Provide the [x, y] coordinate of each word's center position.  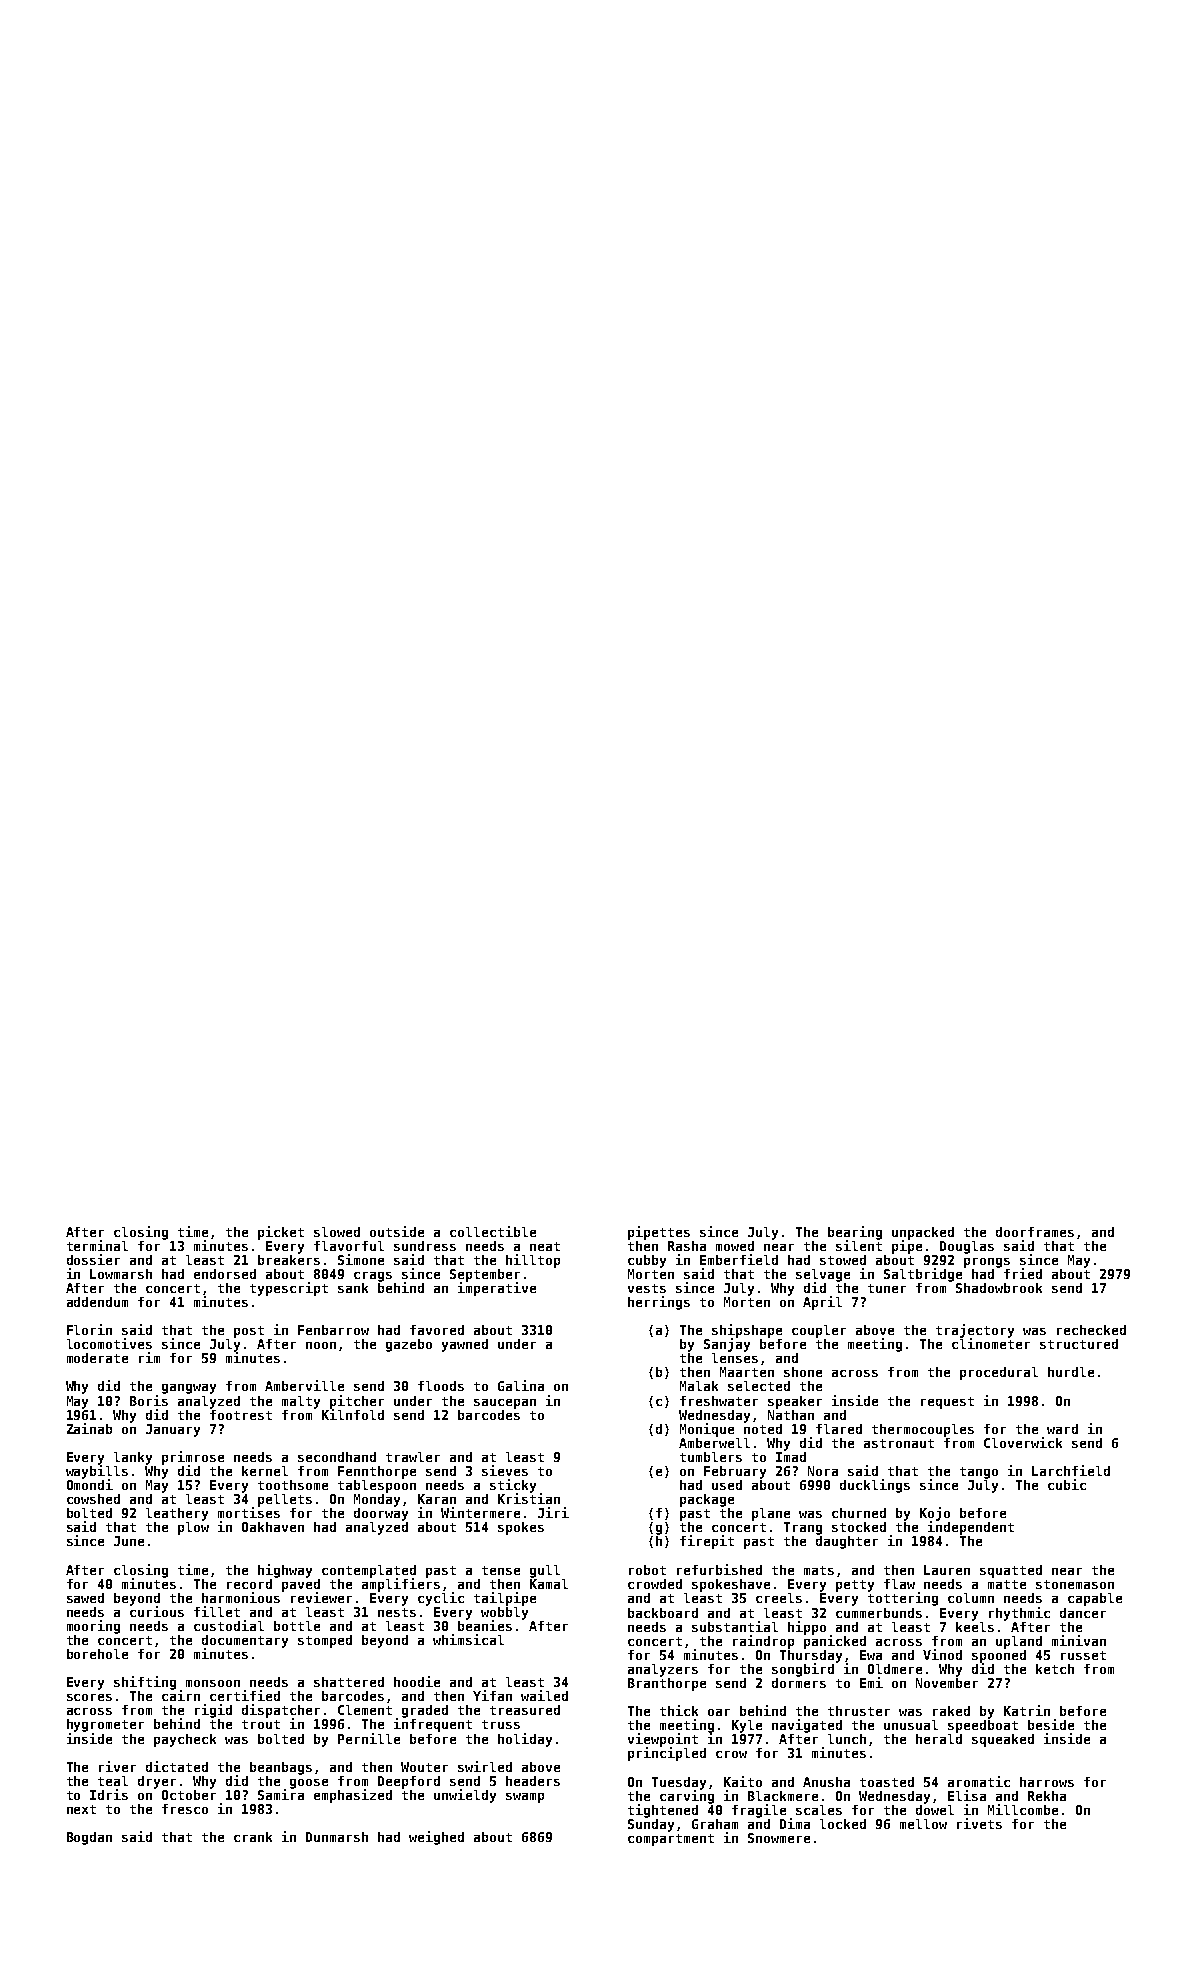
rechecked [1091, 1330]
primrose [193, 1458]
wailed [544, 1695]
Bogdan [89, 1838]
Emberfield [739, 1259]
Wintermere [480, 1512]
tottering [903, 1599]
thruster [859, 1711]
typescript [289, 1289]
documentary [245, 1641]
